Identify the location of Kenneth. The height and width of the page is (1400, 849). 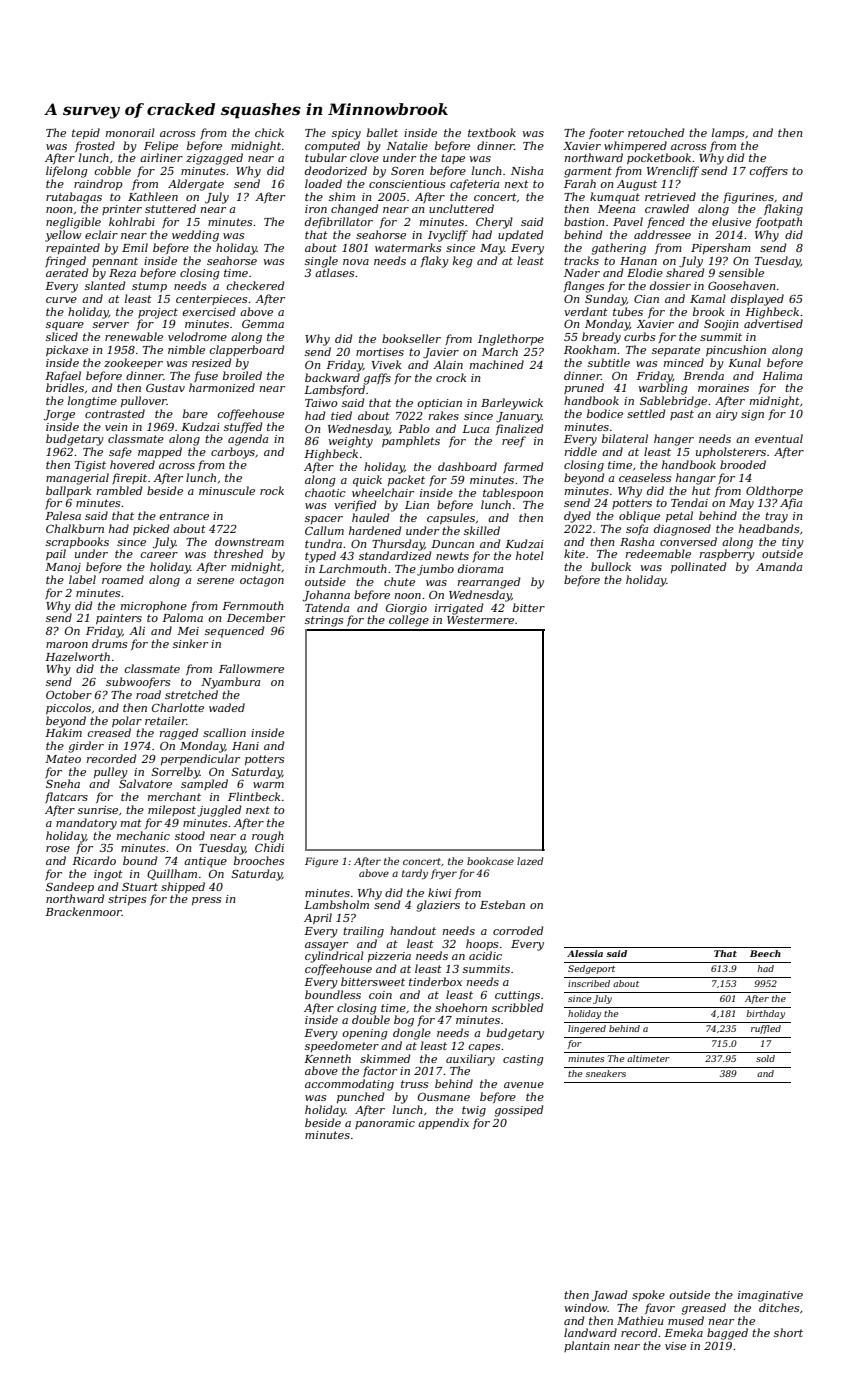
(327, 1058).
